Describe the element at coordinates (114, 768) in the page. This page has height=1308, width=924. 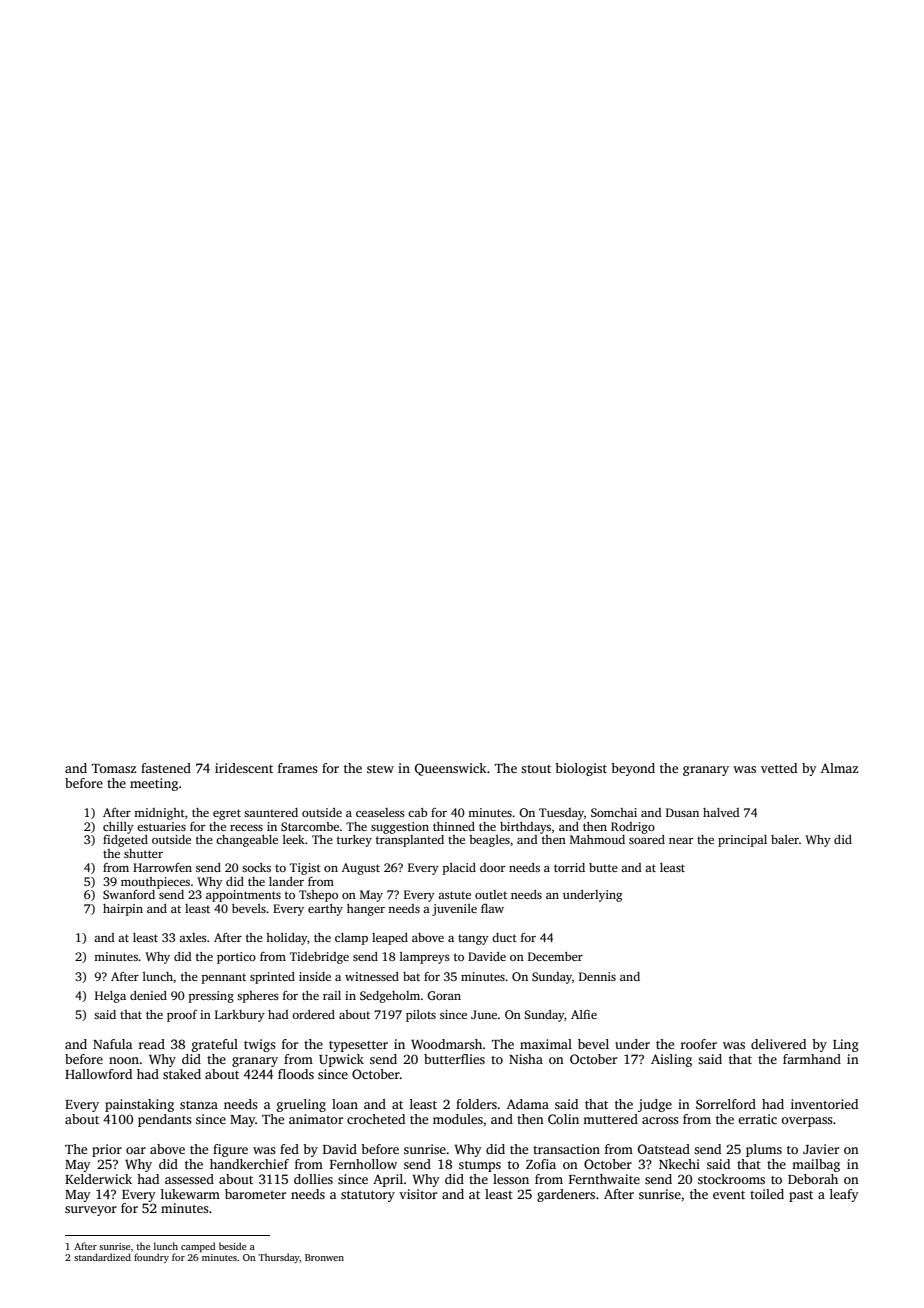
I see `Tomasz` at that location.
